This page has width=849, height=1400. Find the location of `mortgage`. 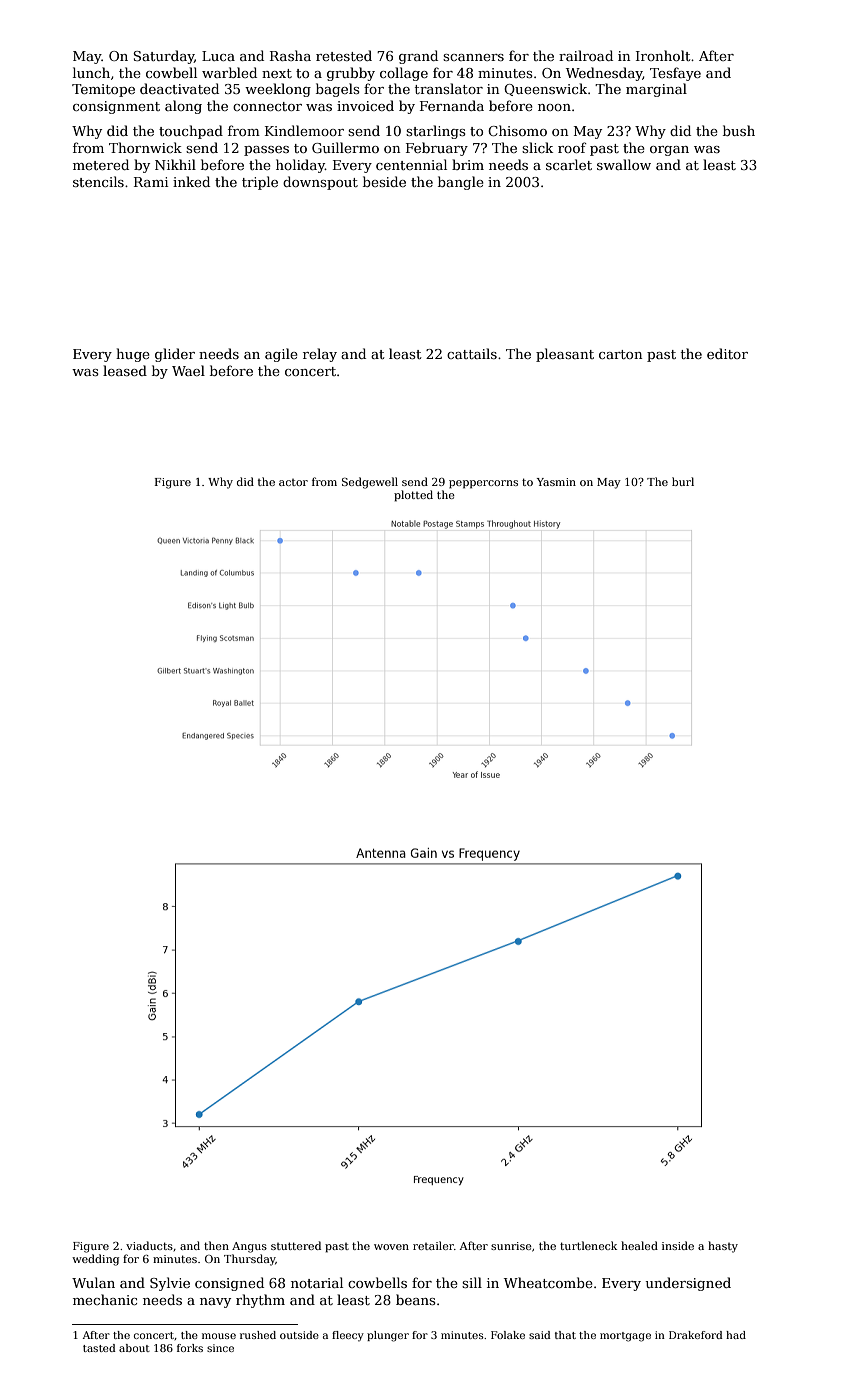

mortgage is located at coordinates (625, 1337).
